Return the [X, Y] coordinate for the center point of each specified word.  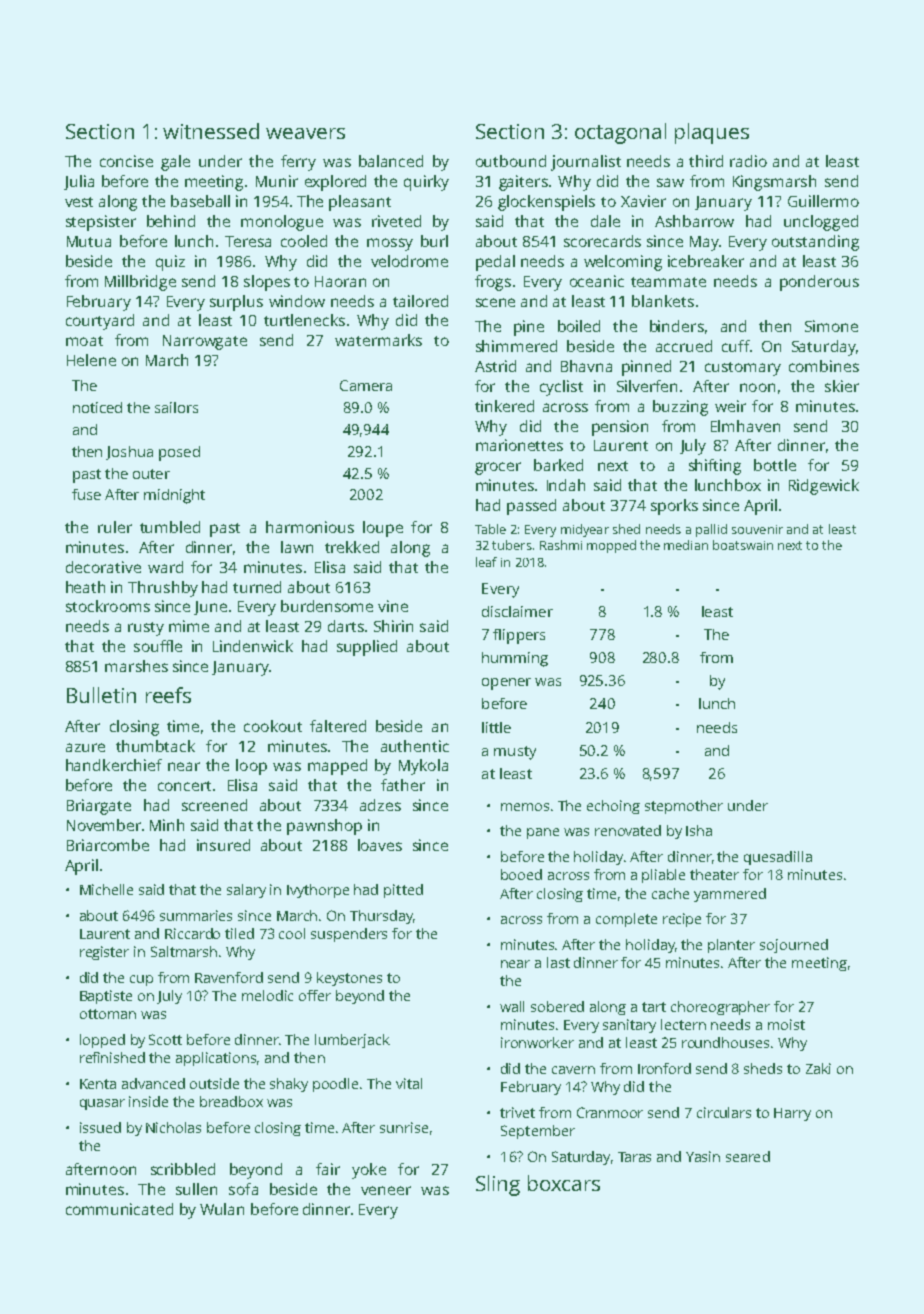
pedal [495, 263]
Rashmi [561, 545]
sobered [557, 1006]
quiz [170, 263]
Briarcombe [108, 845]
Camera [366, 385]
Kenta [98, 1084]
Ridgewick [824, 487]
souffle [158, 646]
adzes [380, 805]
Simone [831, 326]
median [686, 545]
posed [179, 453]
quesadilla [778, 858]
